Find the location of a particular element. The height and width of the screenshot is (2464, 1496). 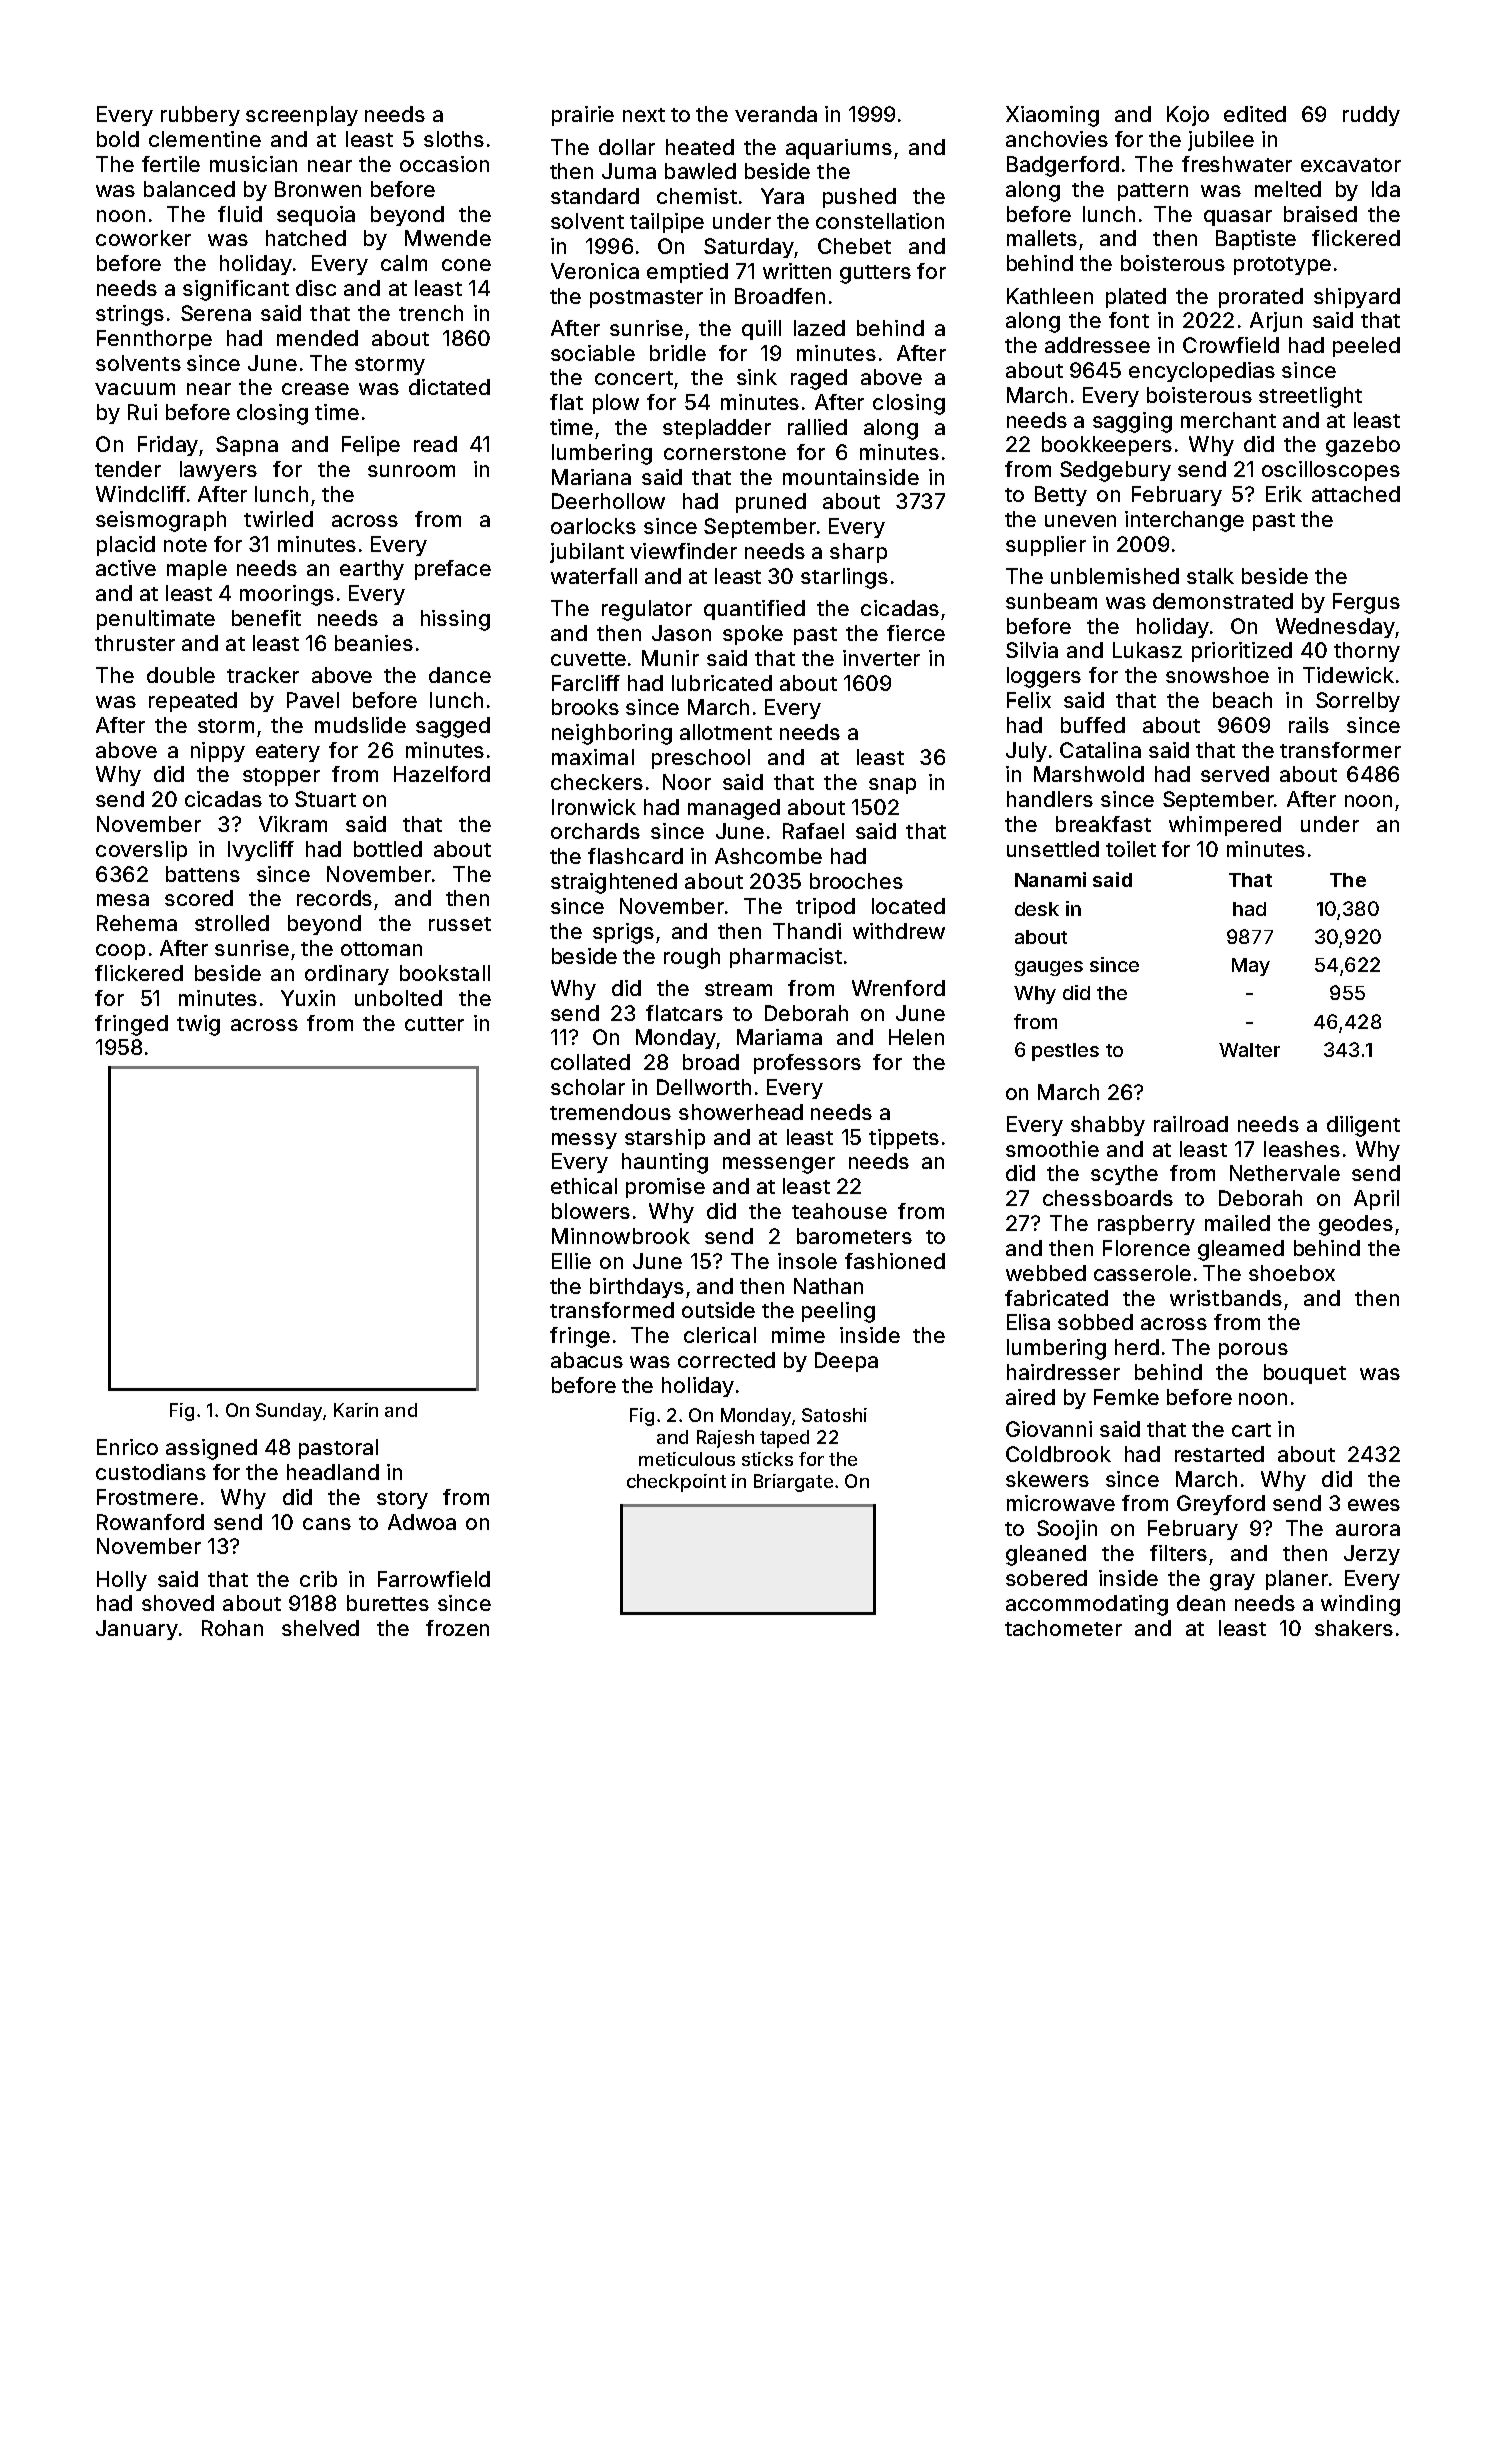

supplier is located at coordinates (1046, 546).
